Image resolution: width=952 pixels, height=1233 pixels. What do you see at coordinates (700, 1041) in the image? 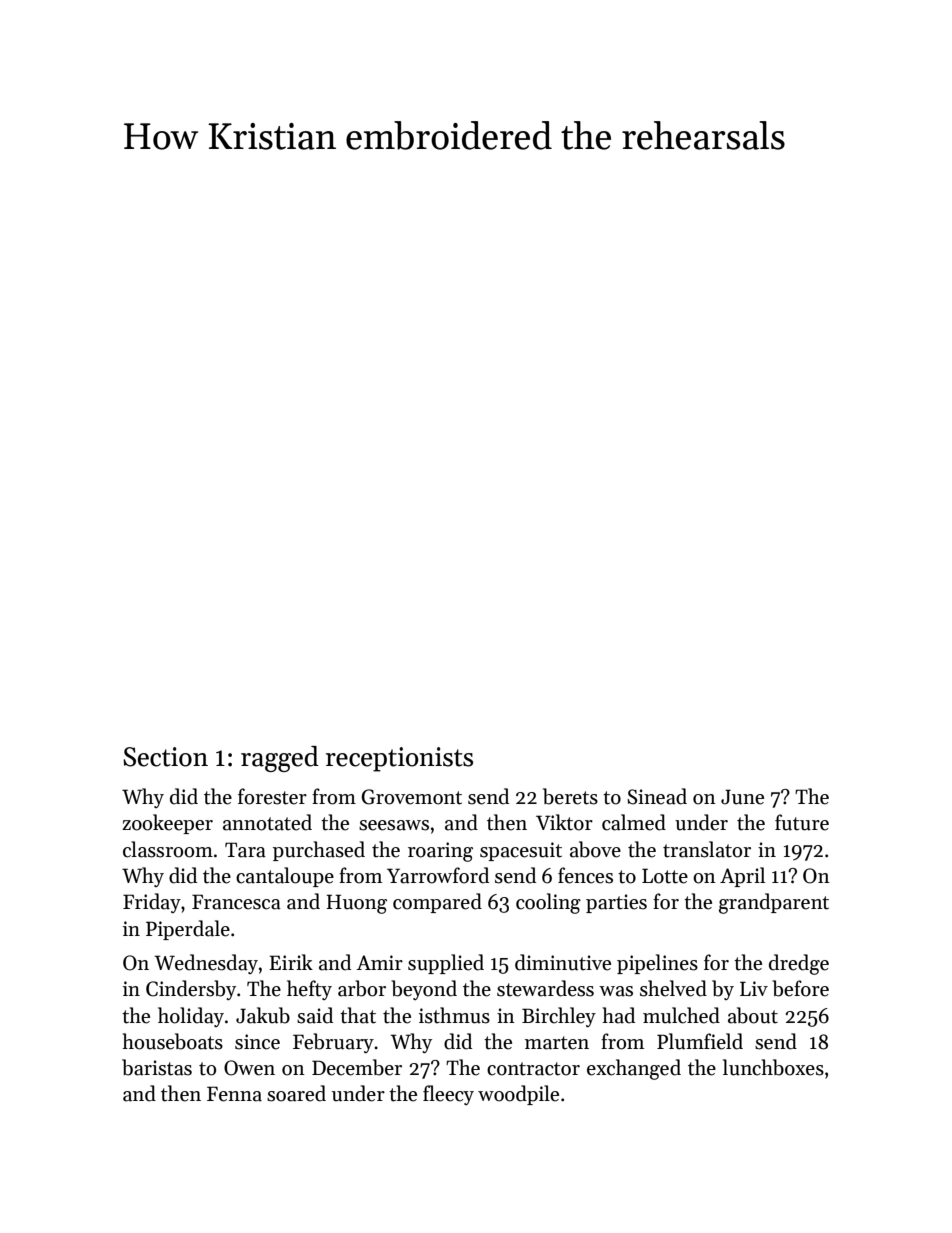
I see `Plumfield` at bounding box center [700, 1041].
